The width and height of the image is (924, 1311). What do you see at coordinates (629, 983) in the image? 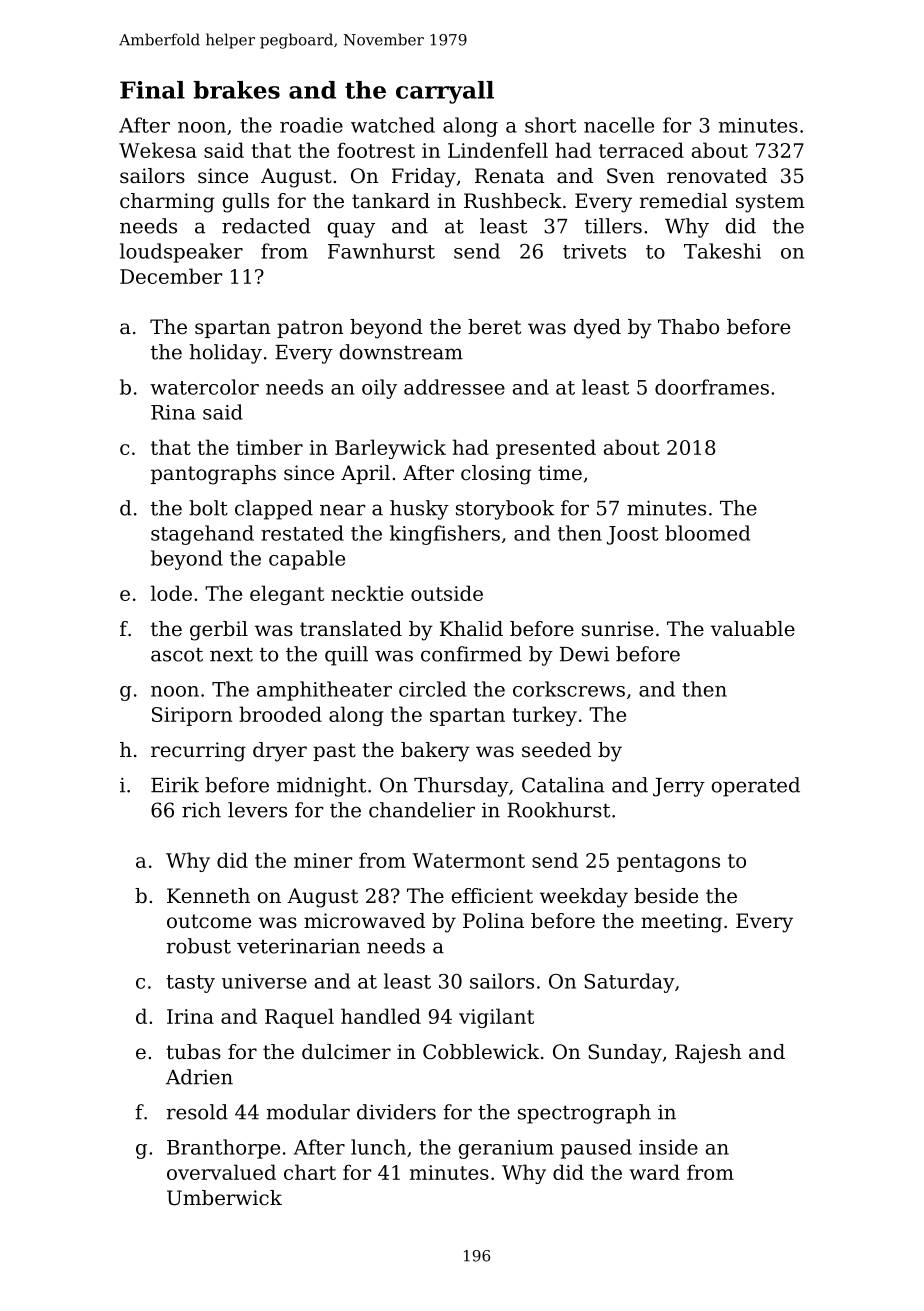
I see `Saturday` at bounding box center [629, 983].
